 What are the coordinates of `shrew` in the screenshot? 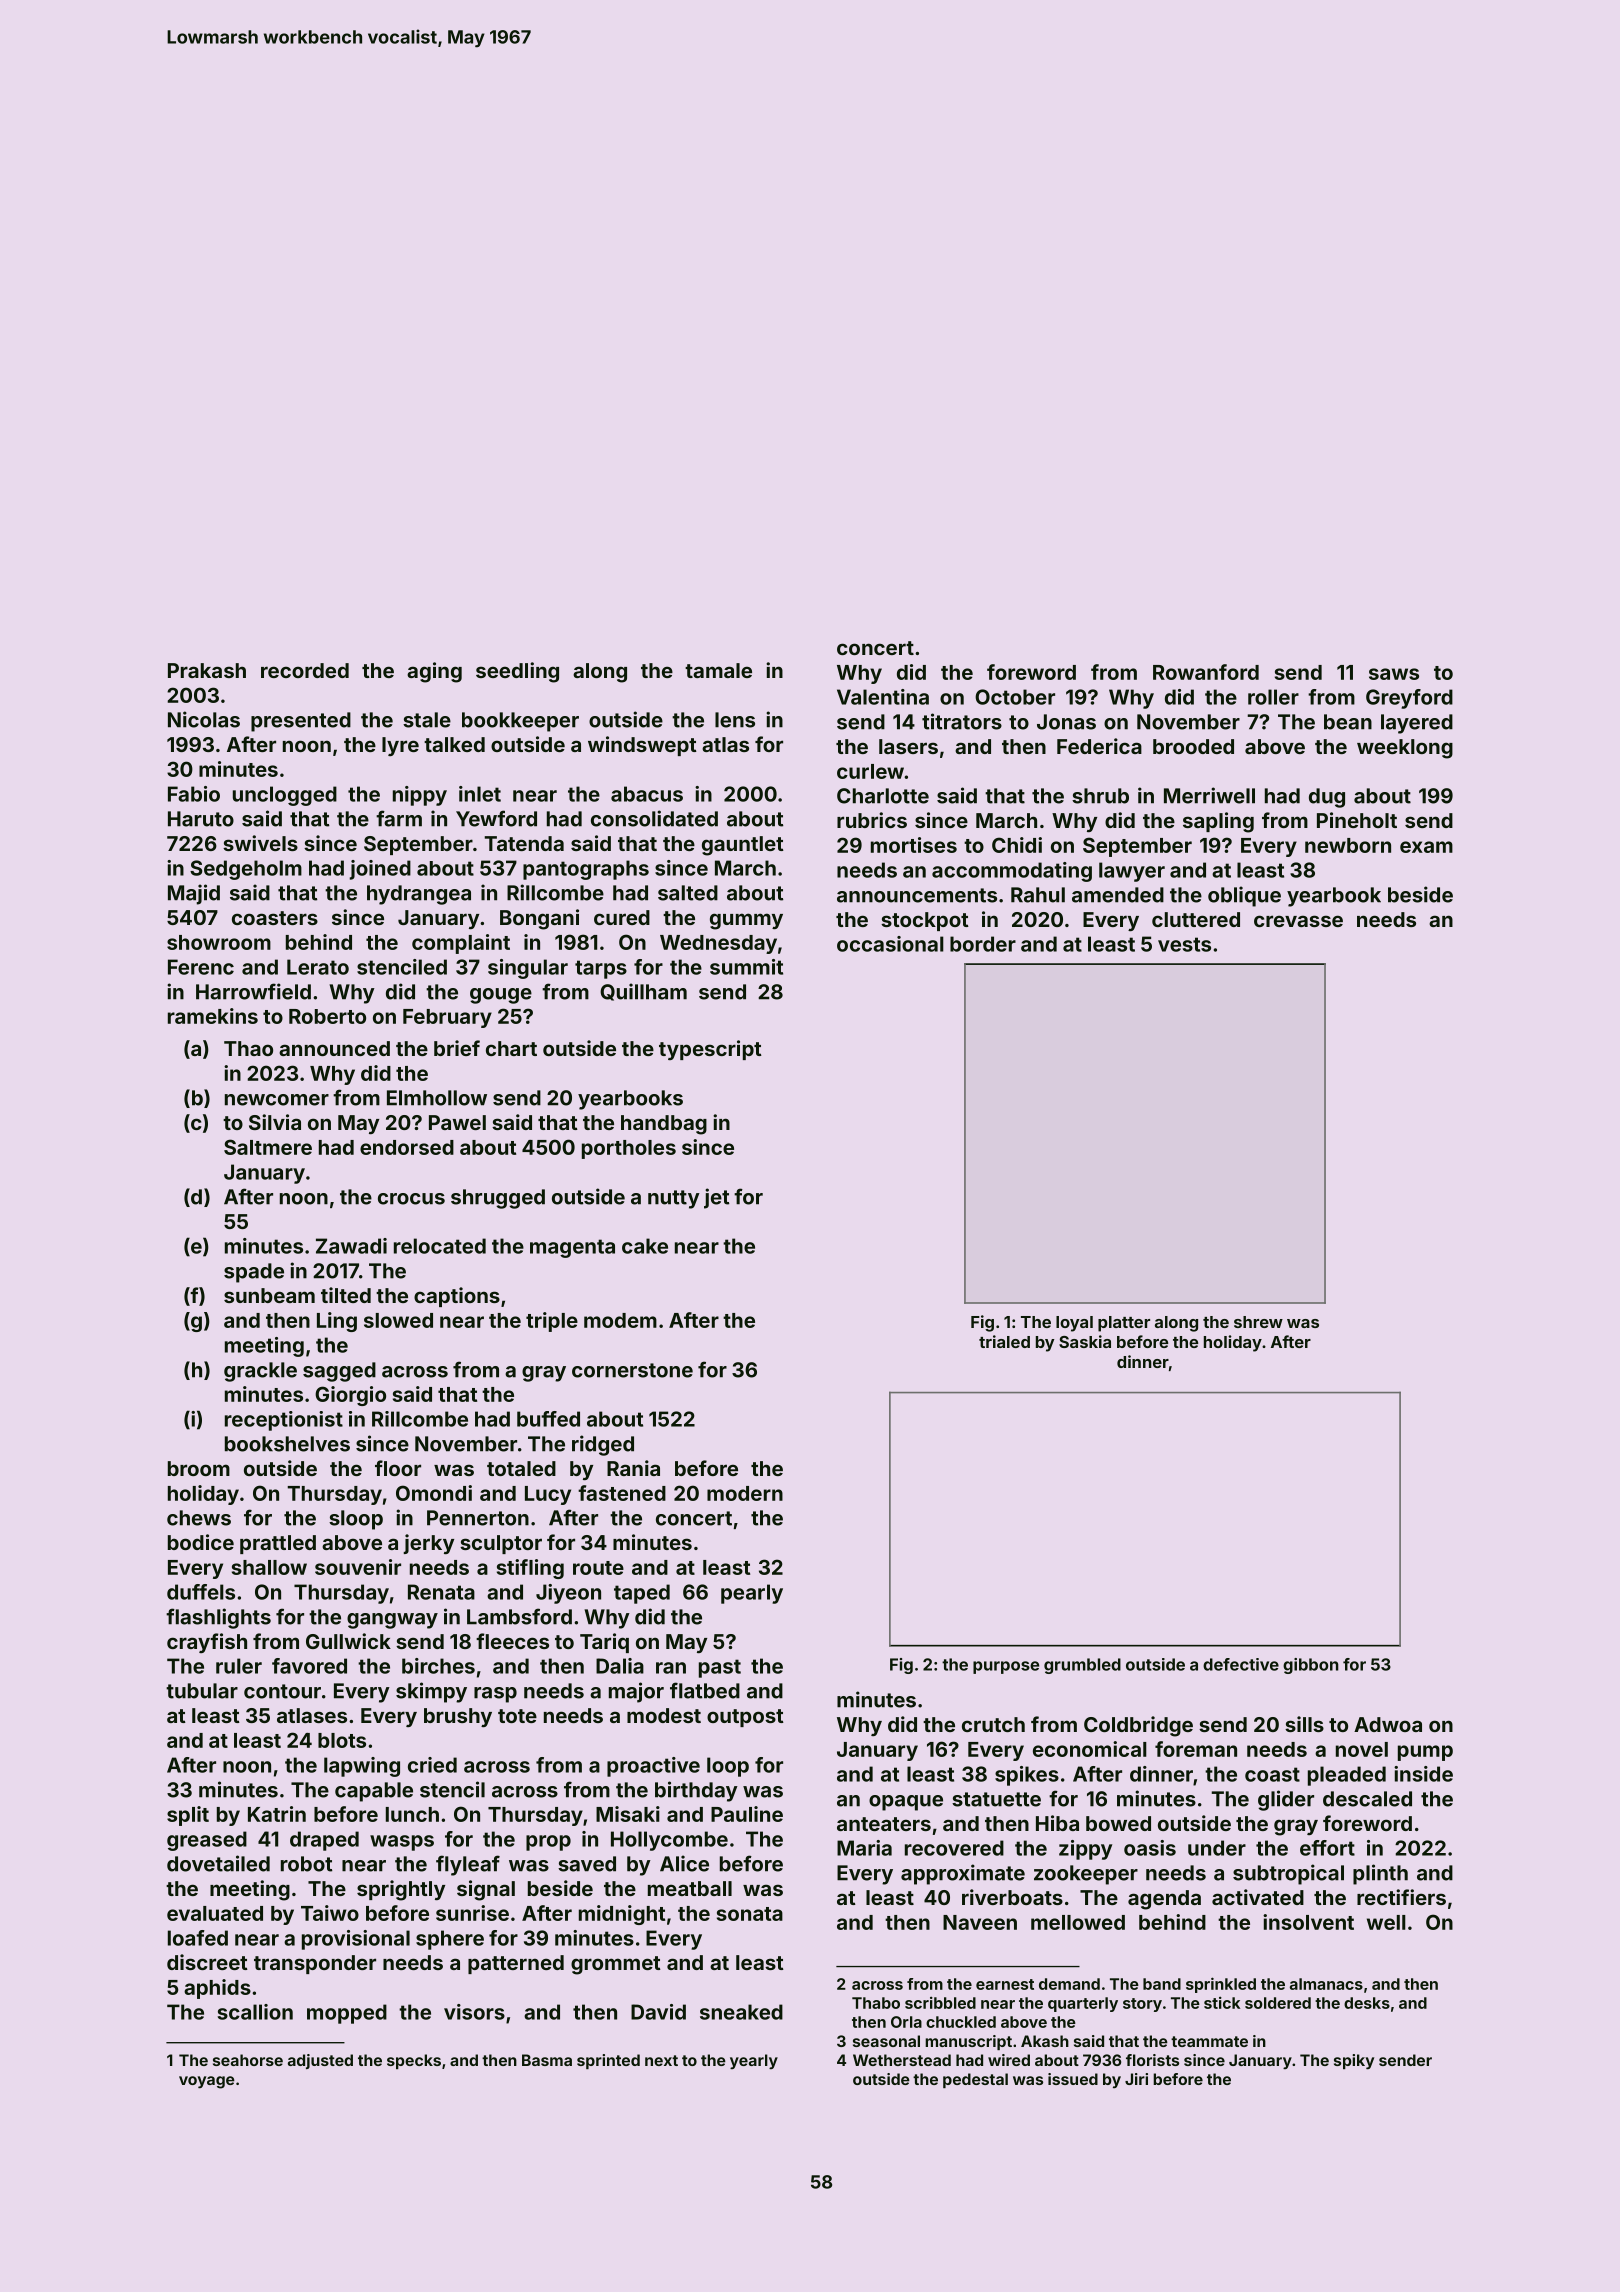 It's located at (1258, 1322).
